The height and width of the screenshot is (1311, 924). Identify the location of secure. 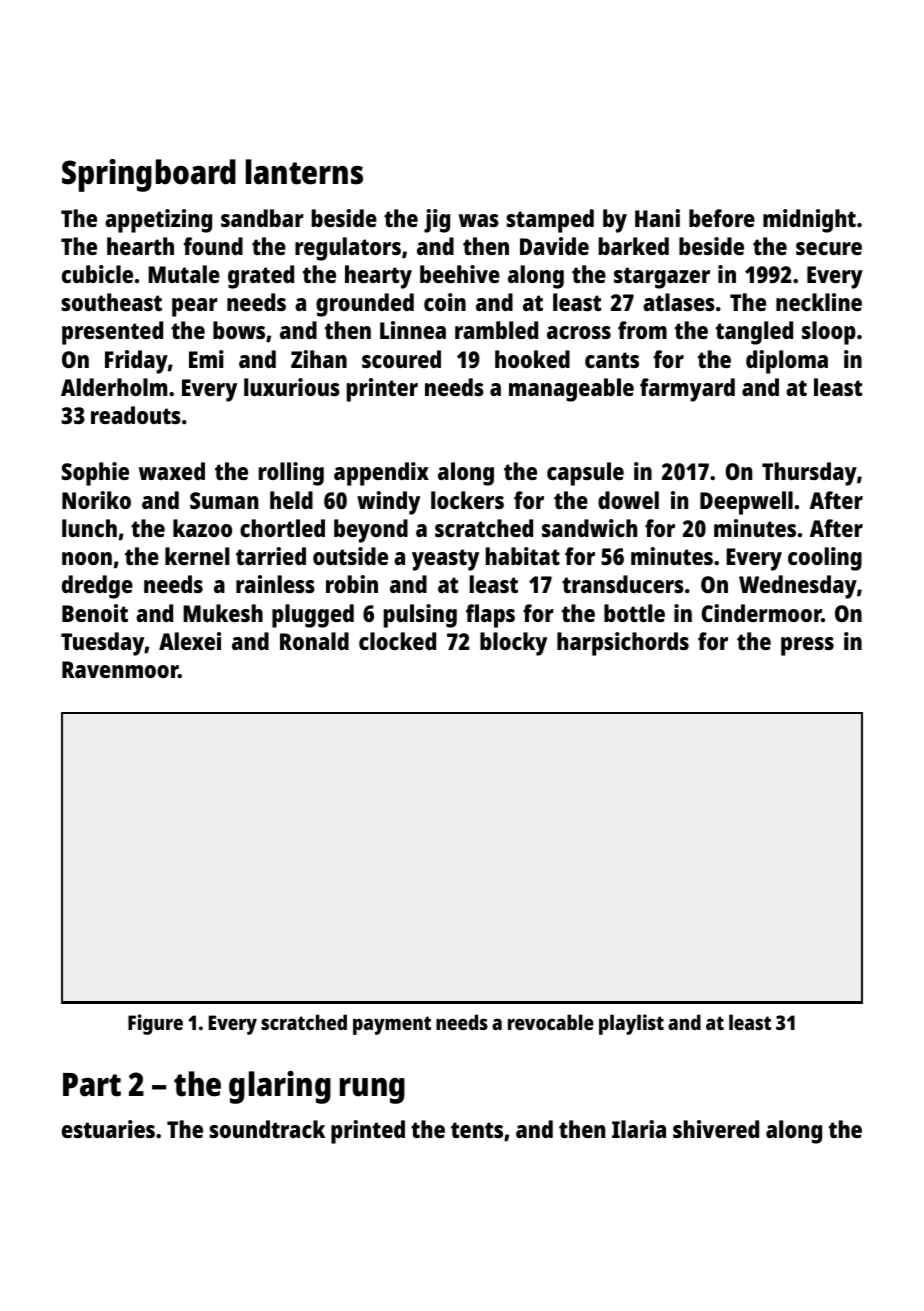
(829, 248).
